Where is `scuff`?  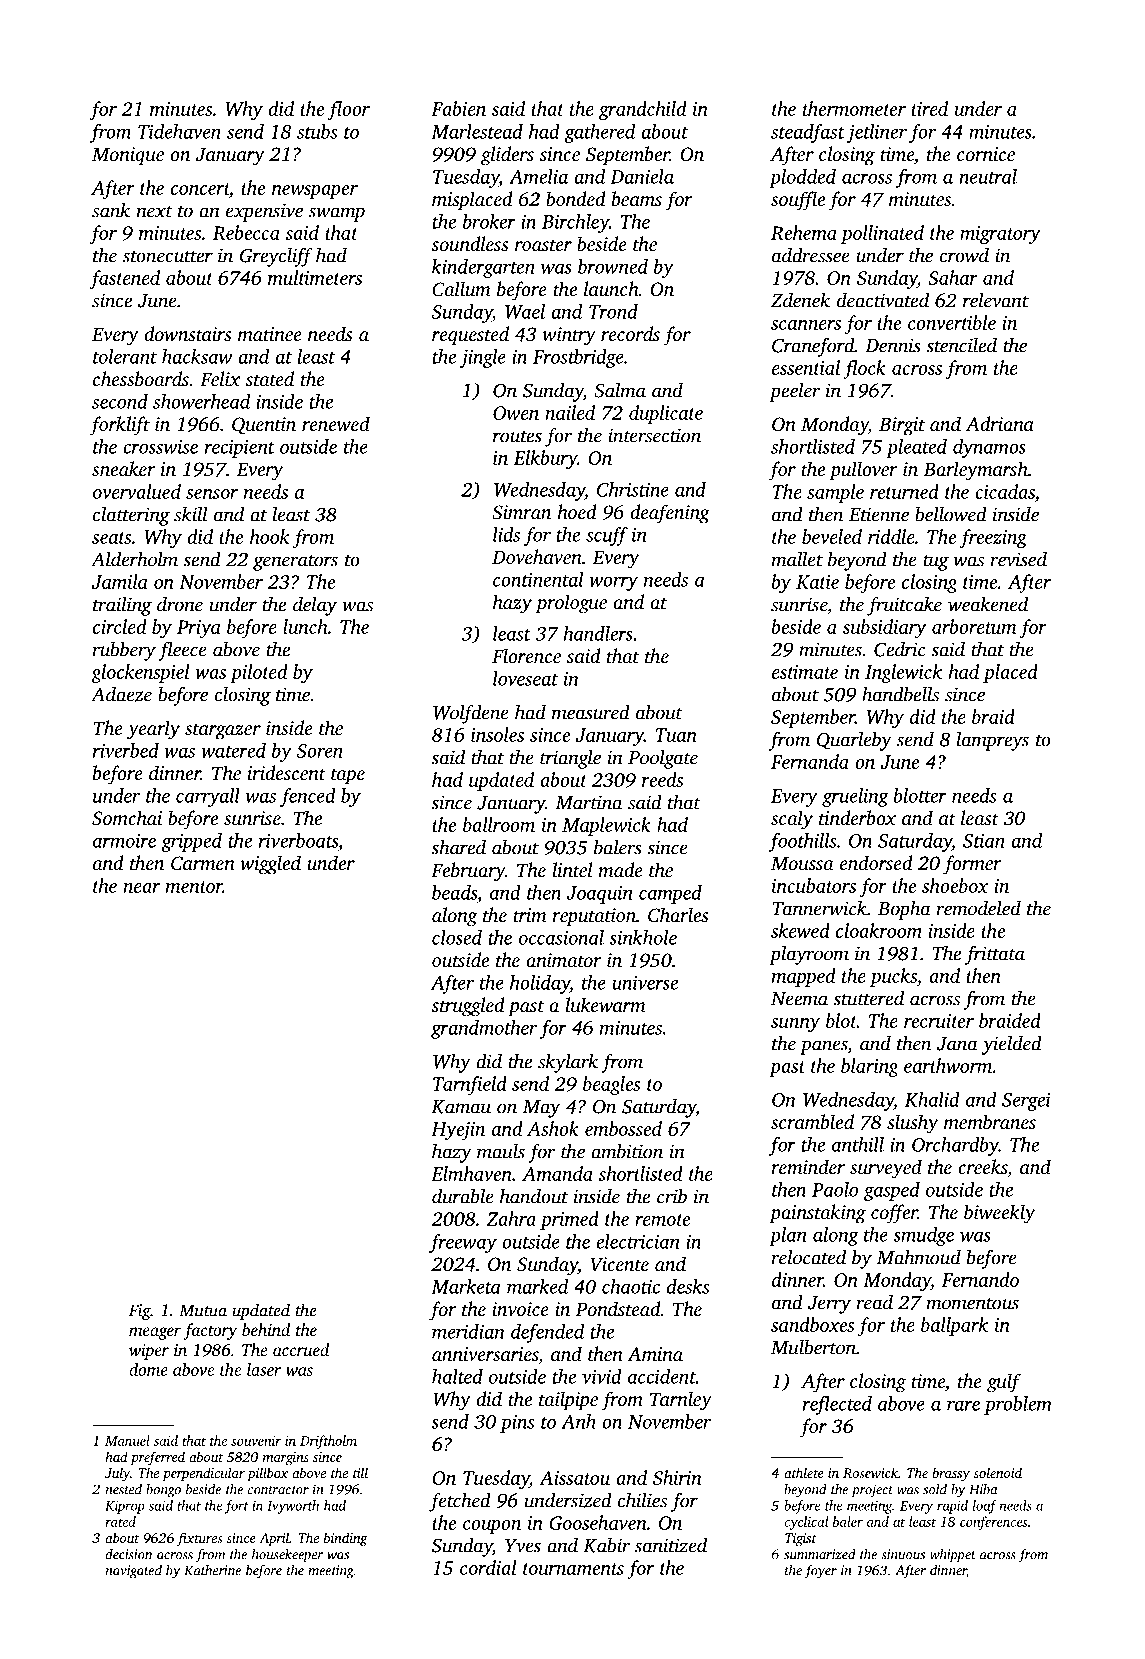
scuff is located at coordinates (607, 536).
